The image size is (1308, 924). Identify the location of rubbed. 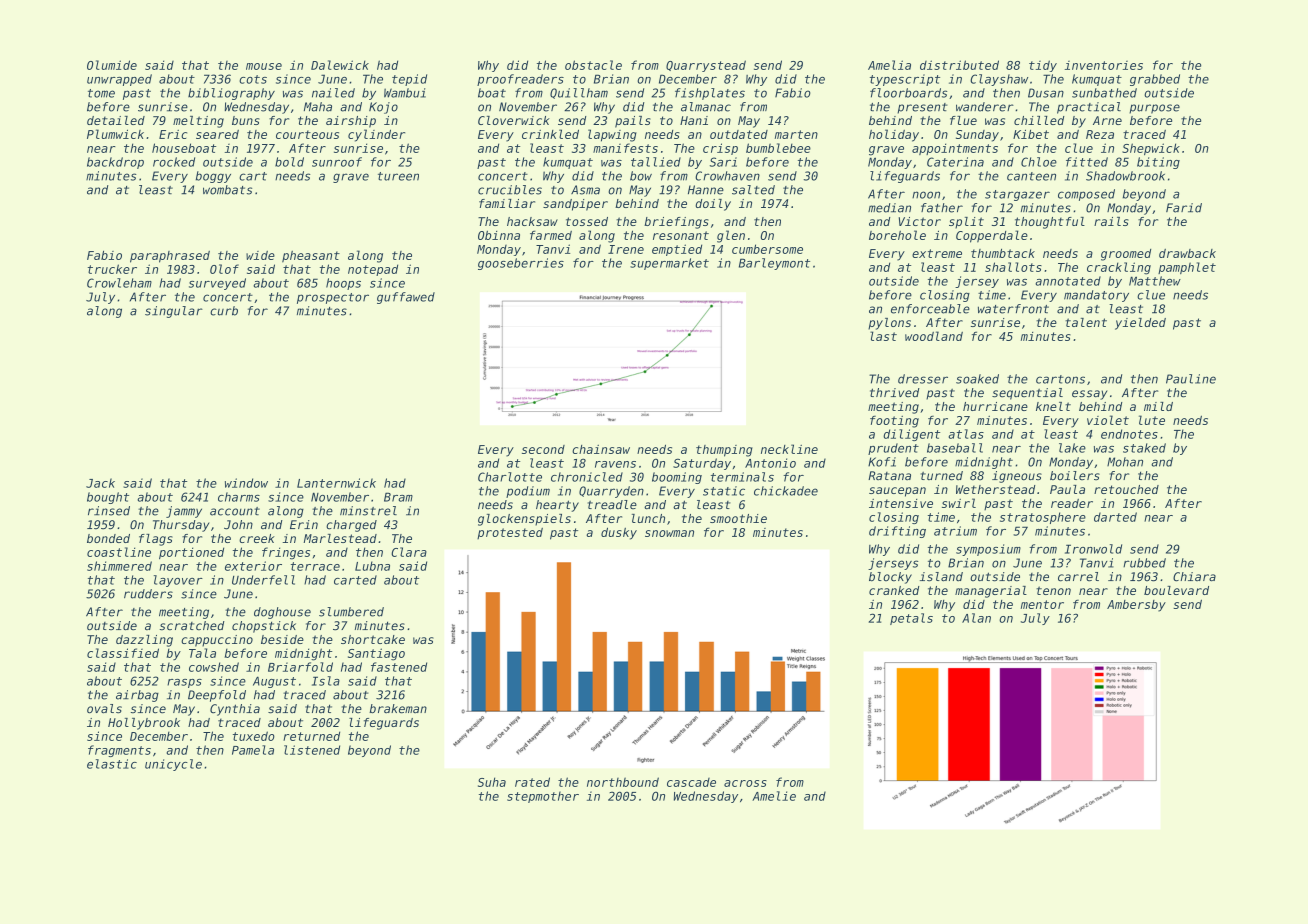
(1144, 563).
